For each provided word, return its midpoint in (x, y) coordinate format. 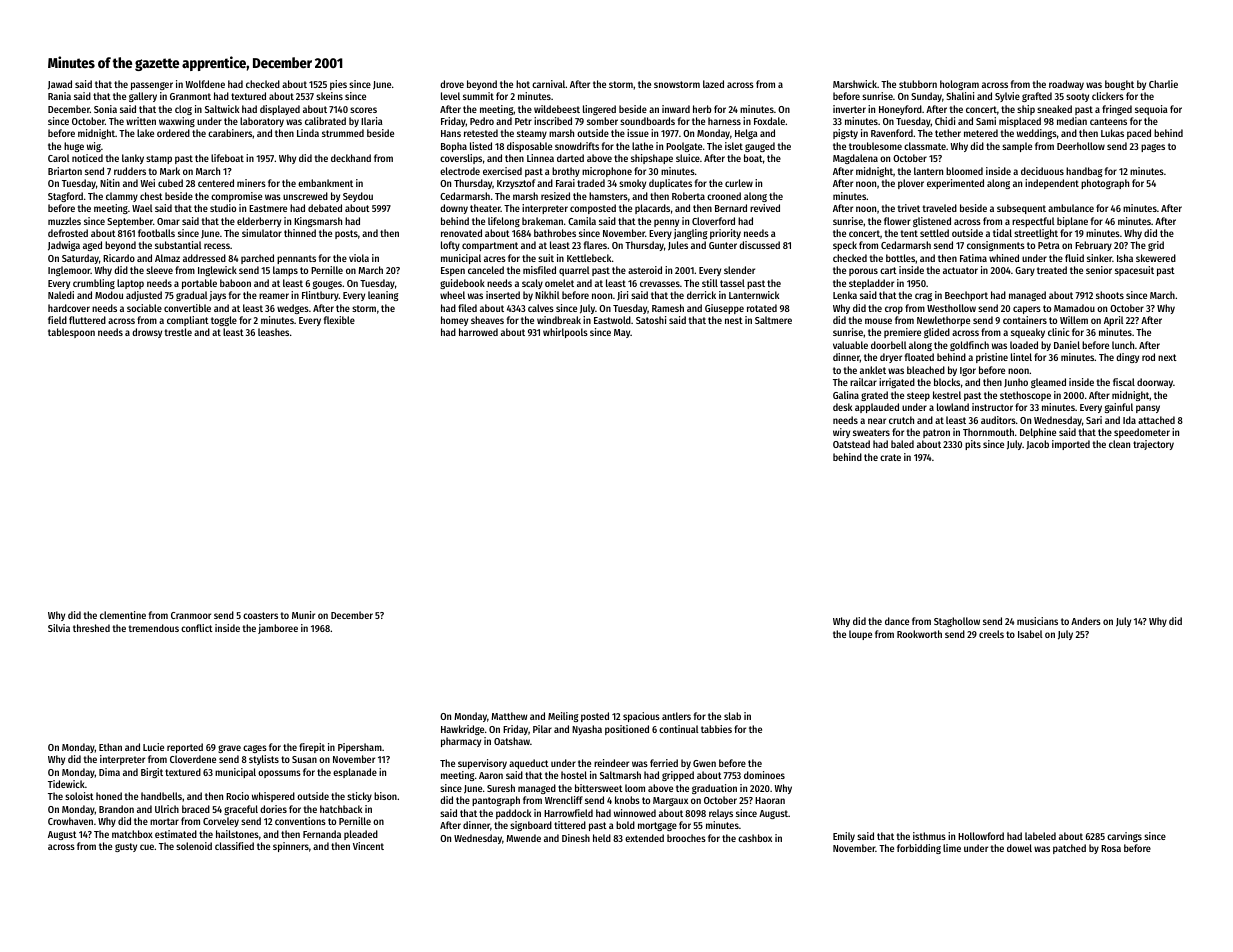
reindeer (611, 763)
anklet (873, 370)
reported (185, 748)
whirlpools (565, 333)
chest (151, 196)
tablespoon (71, 333)
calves (541, 308)
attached (1156, 420)
